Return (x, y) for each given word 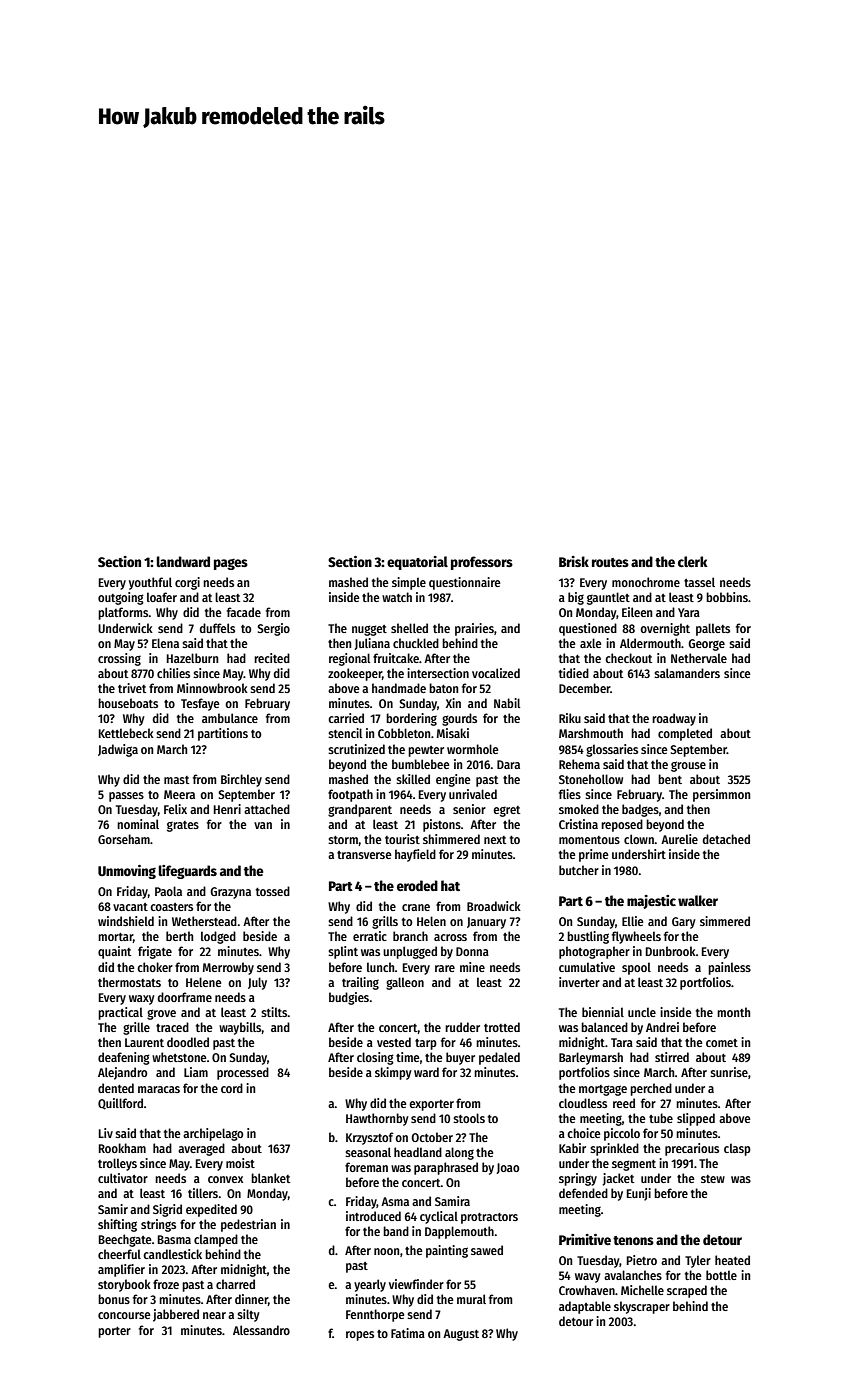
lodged (218, 937)
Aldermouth (650, 643)
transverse (364, 855)
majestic (651, 902)
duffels (217, 628)
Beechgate (125, 1240)
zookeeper (355, 674)
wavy (588, 1278)
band (396, 1231)
